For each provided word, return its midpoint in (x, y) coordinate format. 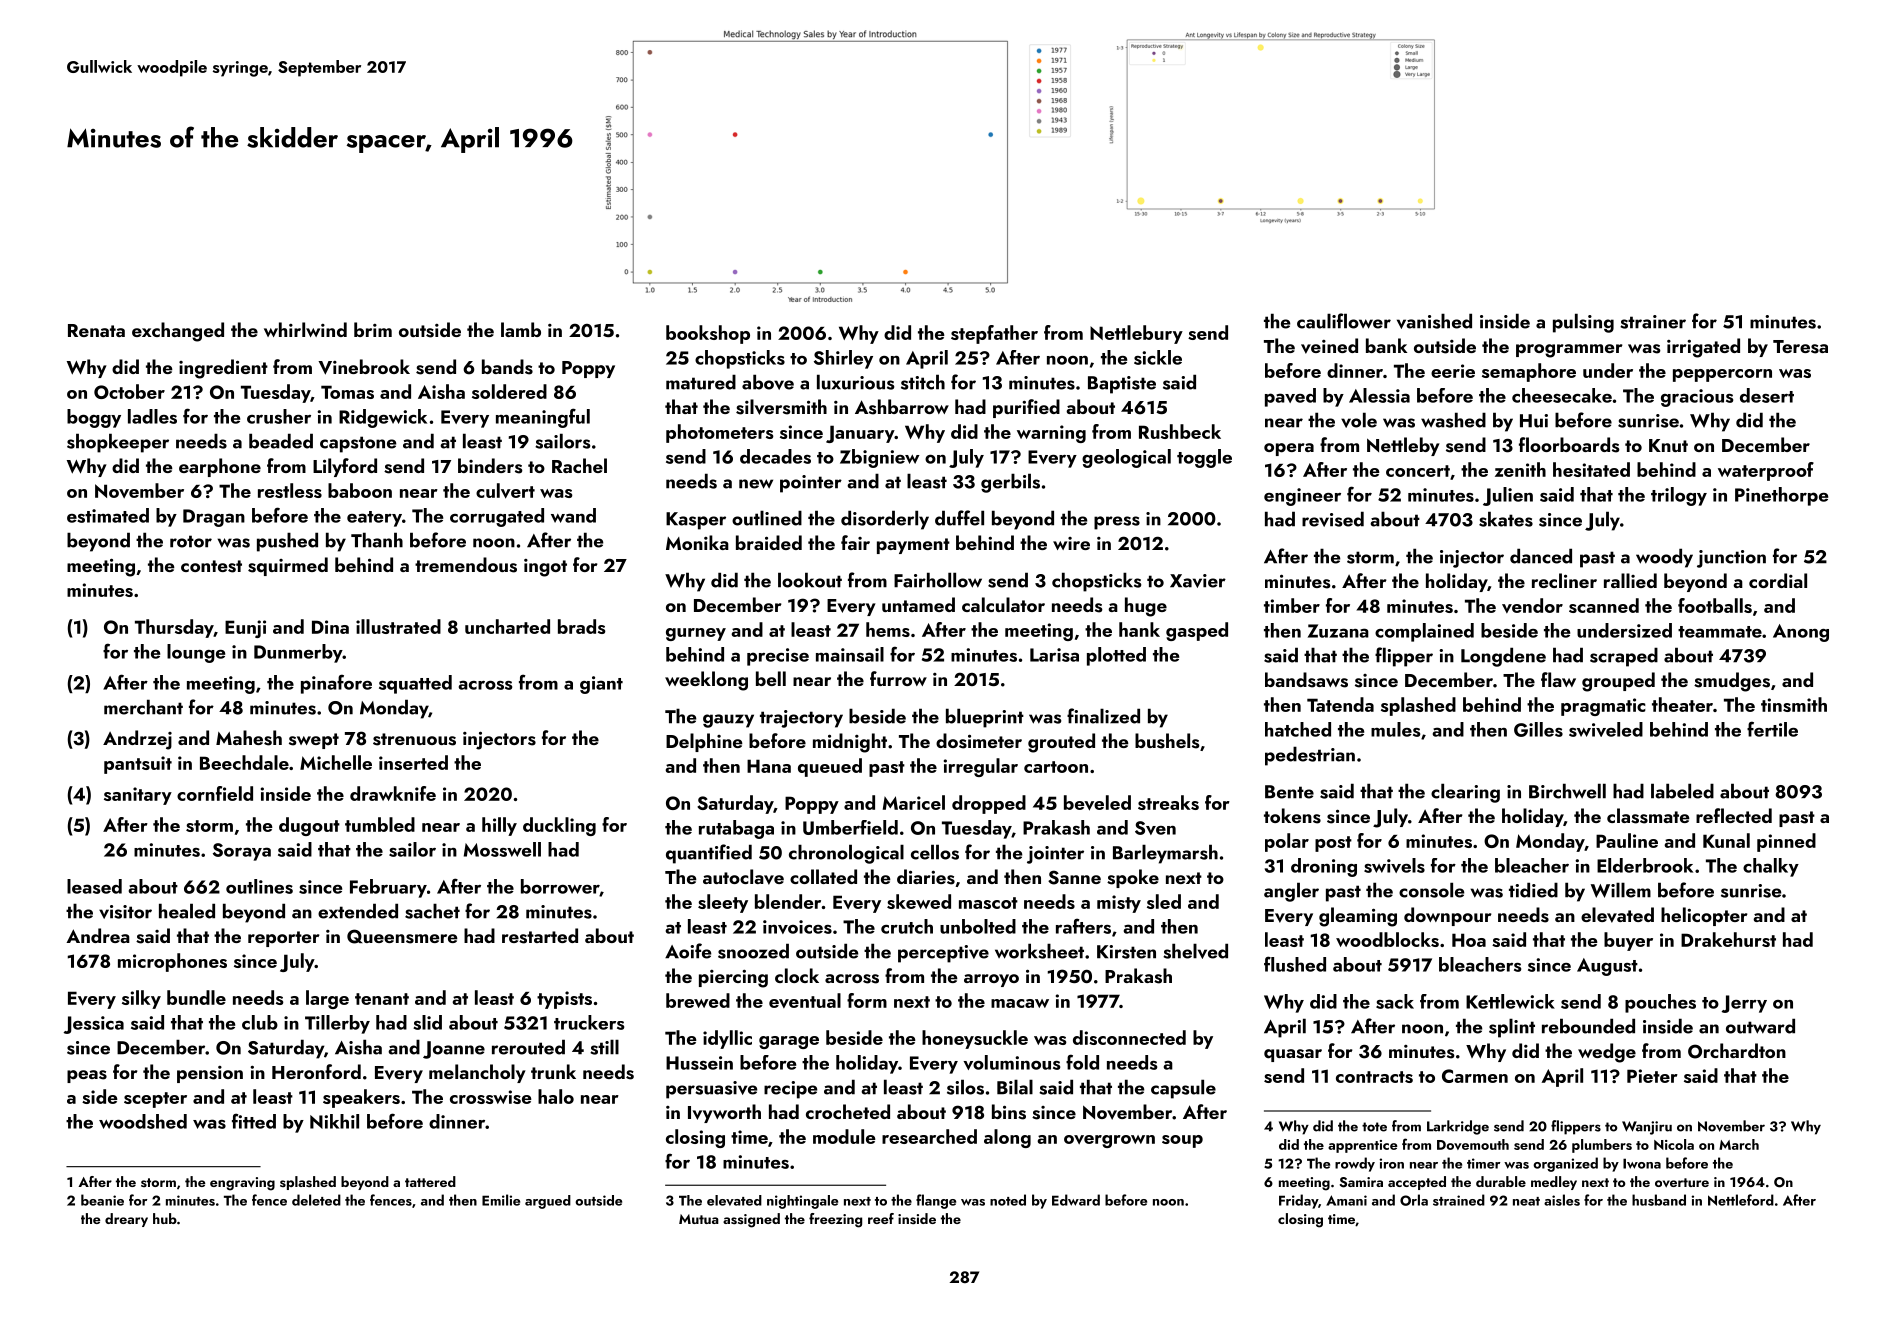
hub (165, 1218)
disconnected (1129, 1037)
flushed (1295, 964)
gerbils (1010, 483)
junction (1731, 559)
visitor (125, 912)
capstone (358, 444)
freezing (835, 1220)
